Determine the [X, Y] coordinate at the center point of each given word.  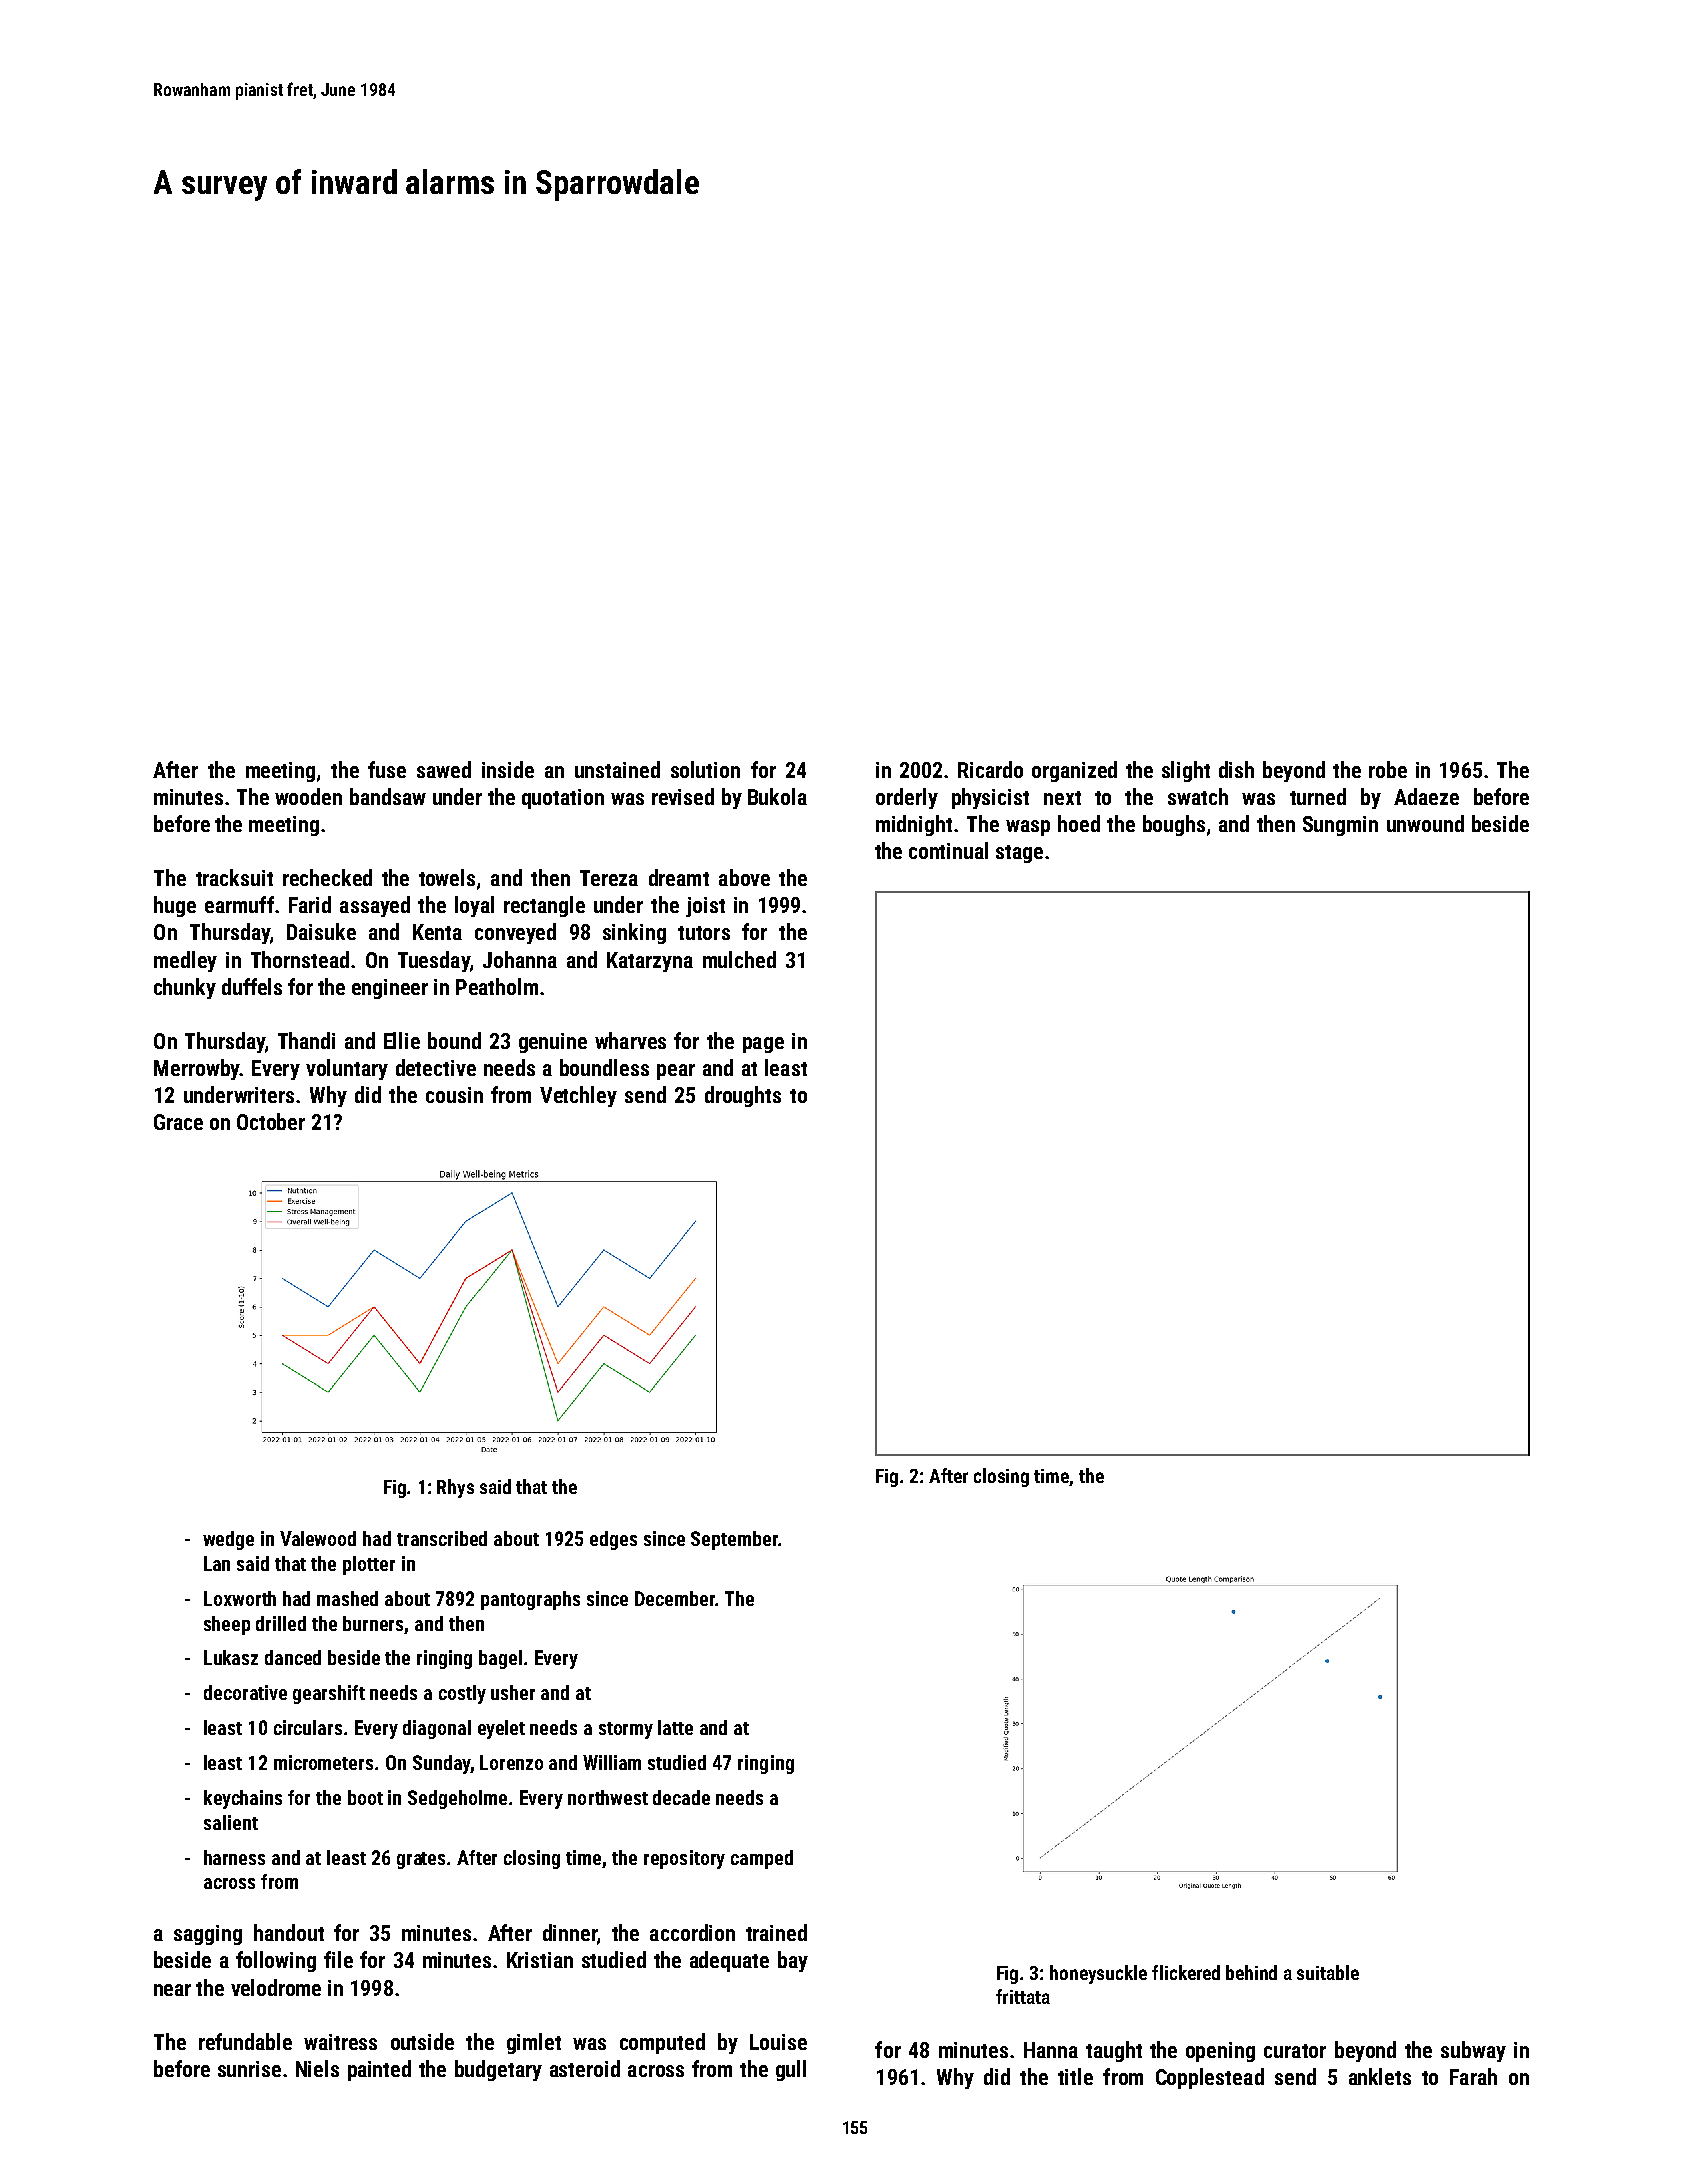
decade [681, 1797]
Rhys [455, 1488]
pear [676, 1072]
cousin [454, 1095]
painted [379, 2070]
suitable [1328, 1972]
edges [613, 1540]
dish [1236, 769]
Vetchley [578, 1096]
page [763, 1045]
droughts [743, 1096]
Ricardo [990, 769]
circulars [308, 1727]
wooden [308, 796]
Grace [178, 1122]
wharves [630, 1040]
